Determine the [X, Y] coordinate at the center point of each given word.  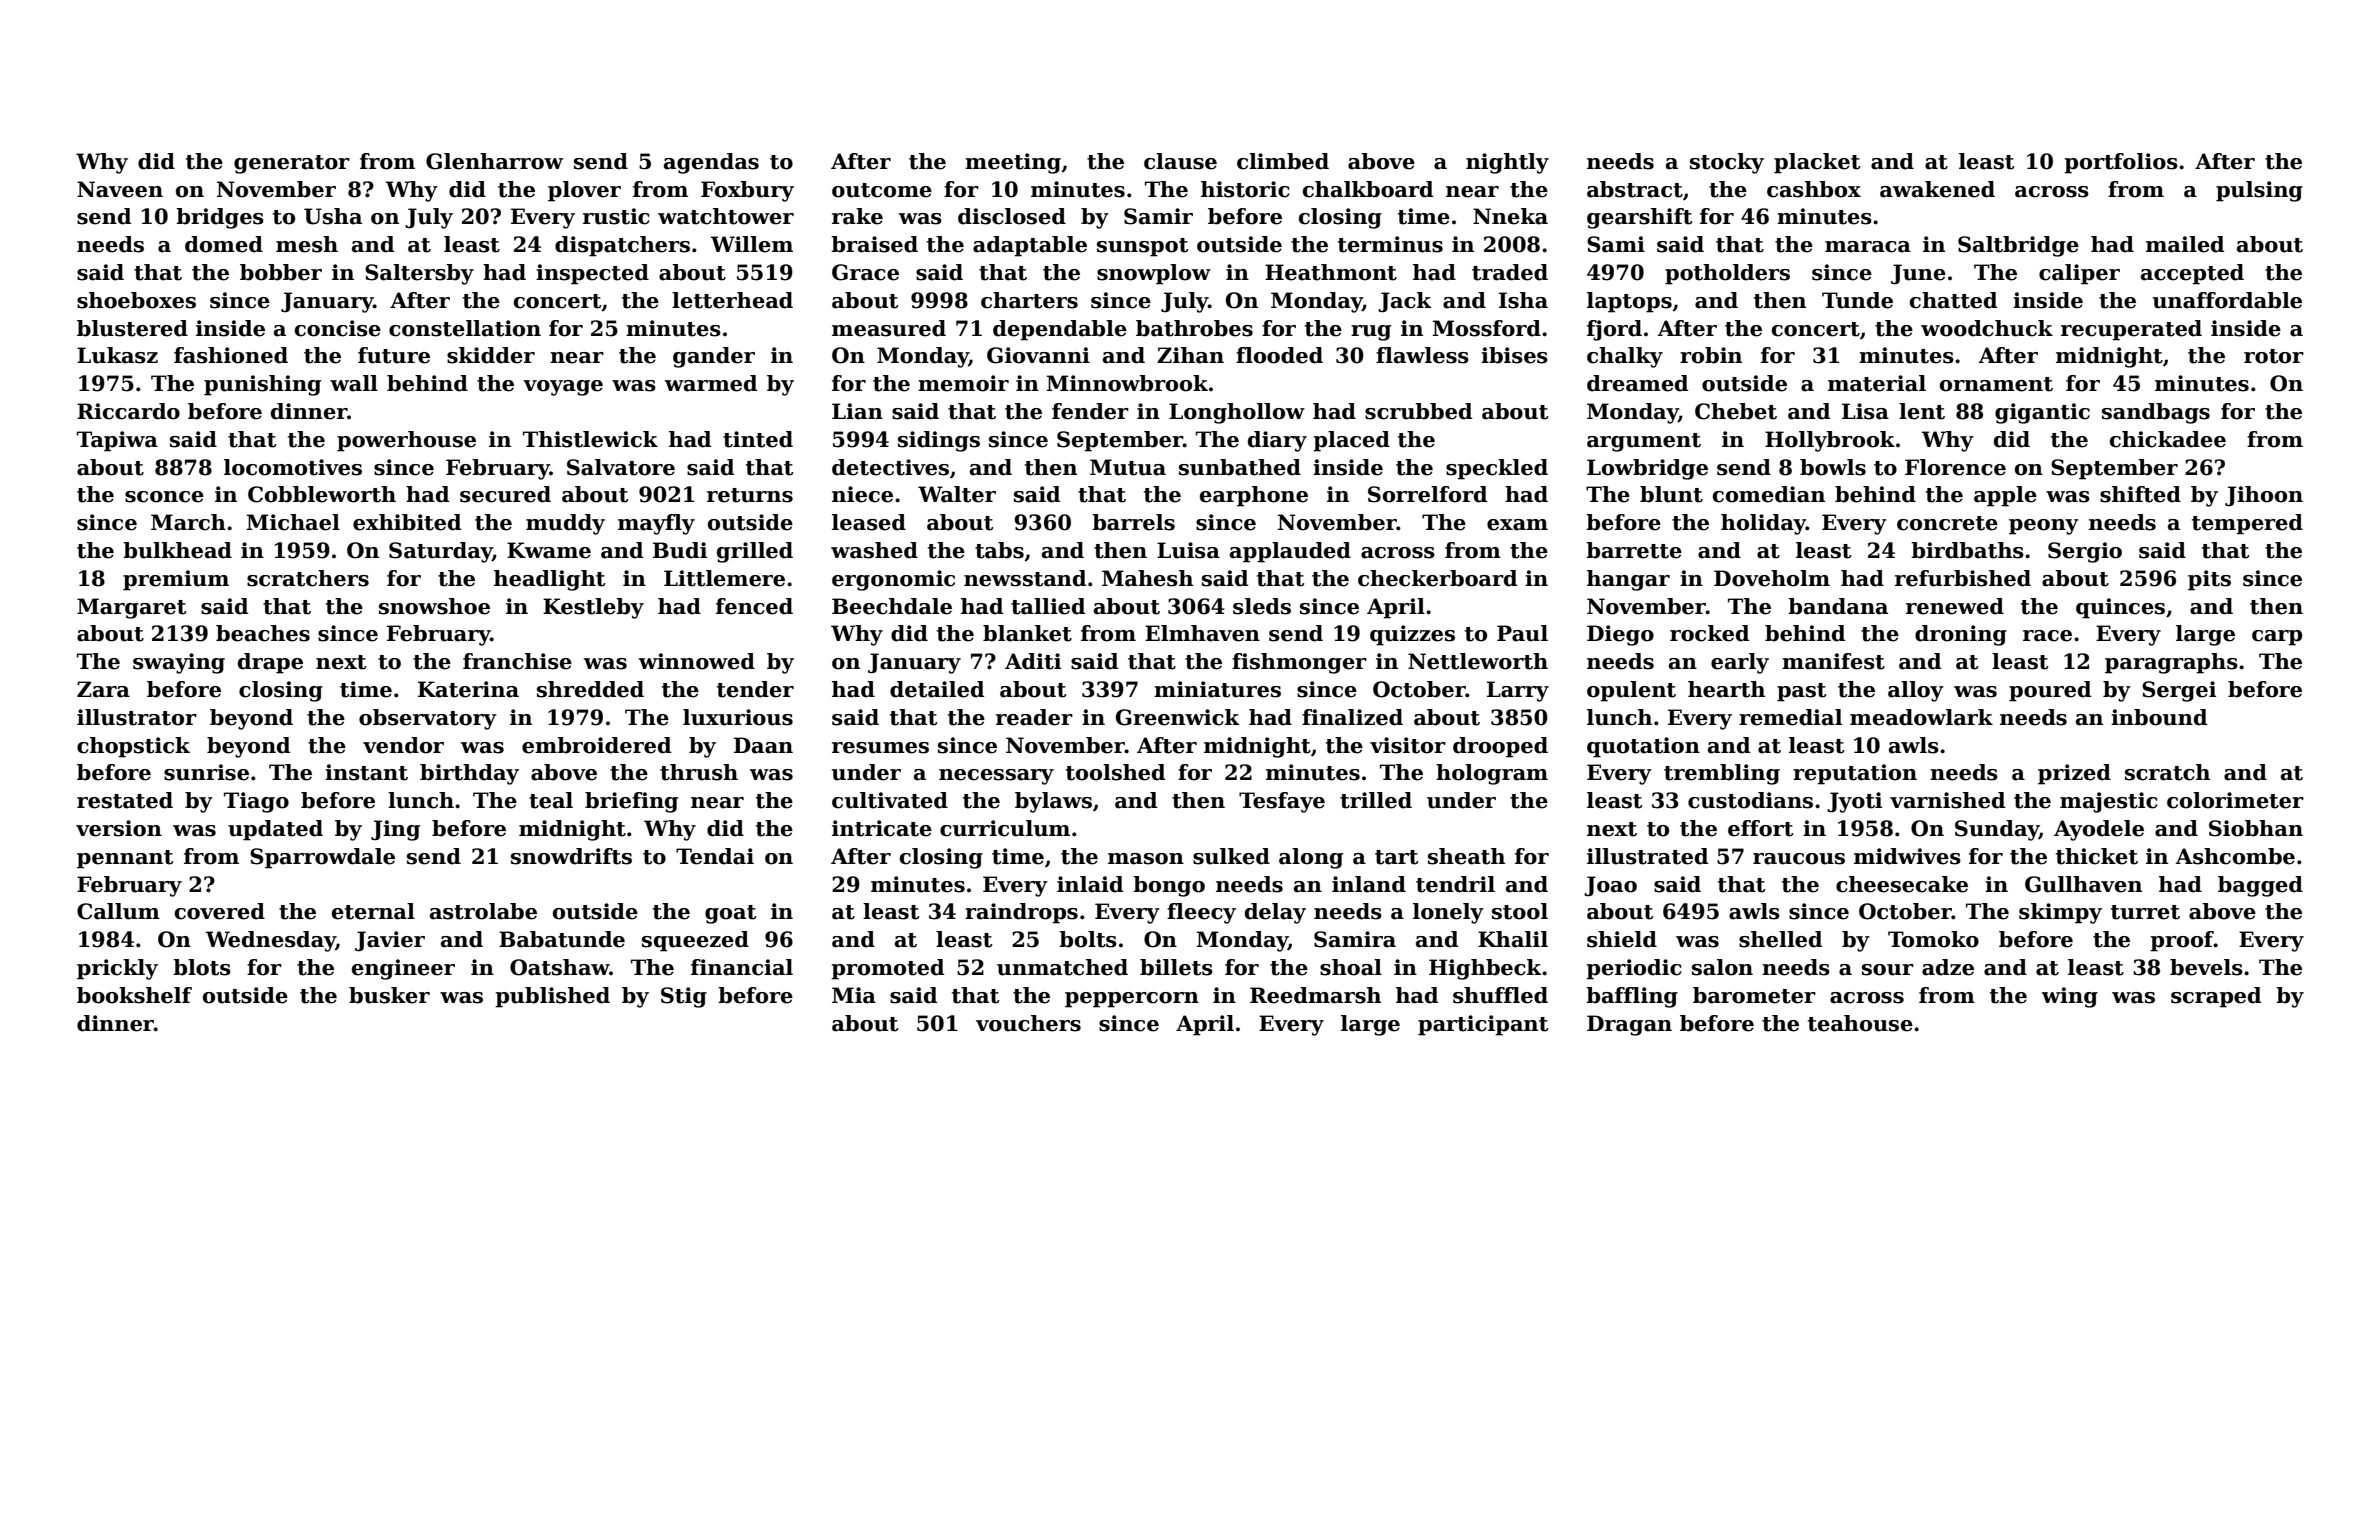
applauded [1290, 552]
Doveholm [1772, 578]
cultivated [890, 800]
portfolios [2121, 163]
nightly [1507, 163]
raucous [1799, 859]
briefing [631, 802]
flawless [1422, 355]
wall [354, 383]
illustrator [137, 717]
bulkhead [177, 550]
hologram [1492, 774]
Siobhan [2256, 828]
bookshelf [134, 995]
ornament [1996, 384]
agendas [711, 163]
